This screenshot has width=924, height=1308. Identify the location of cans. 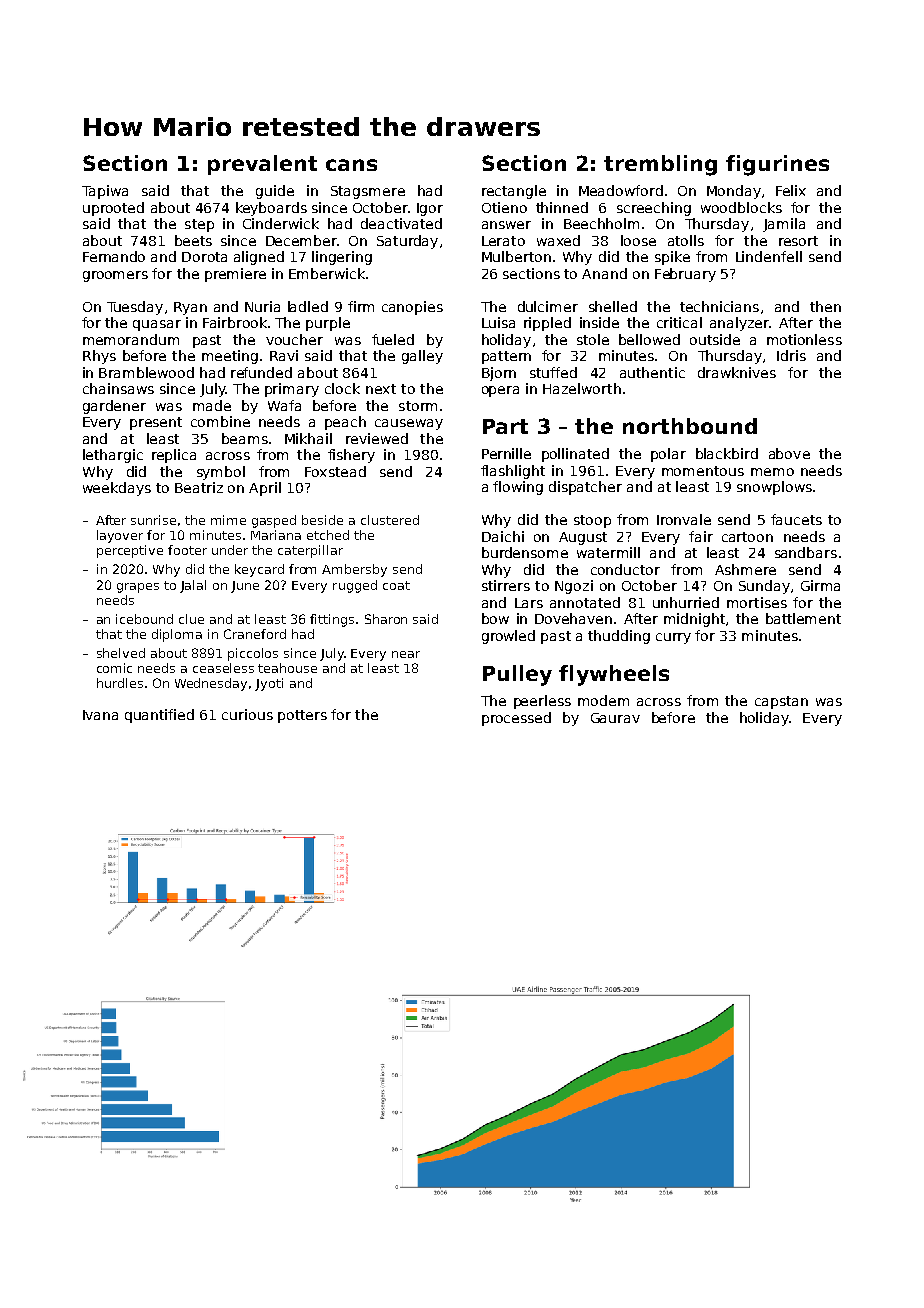
(351, 165).
